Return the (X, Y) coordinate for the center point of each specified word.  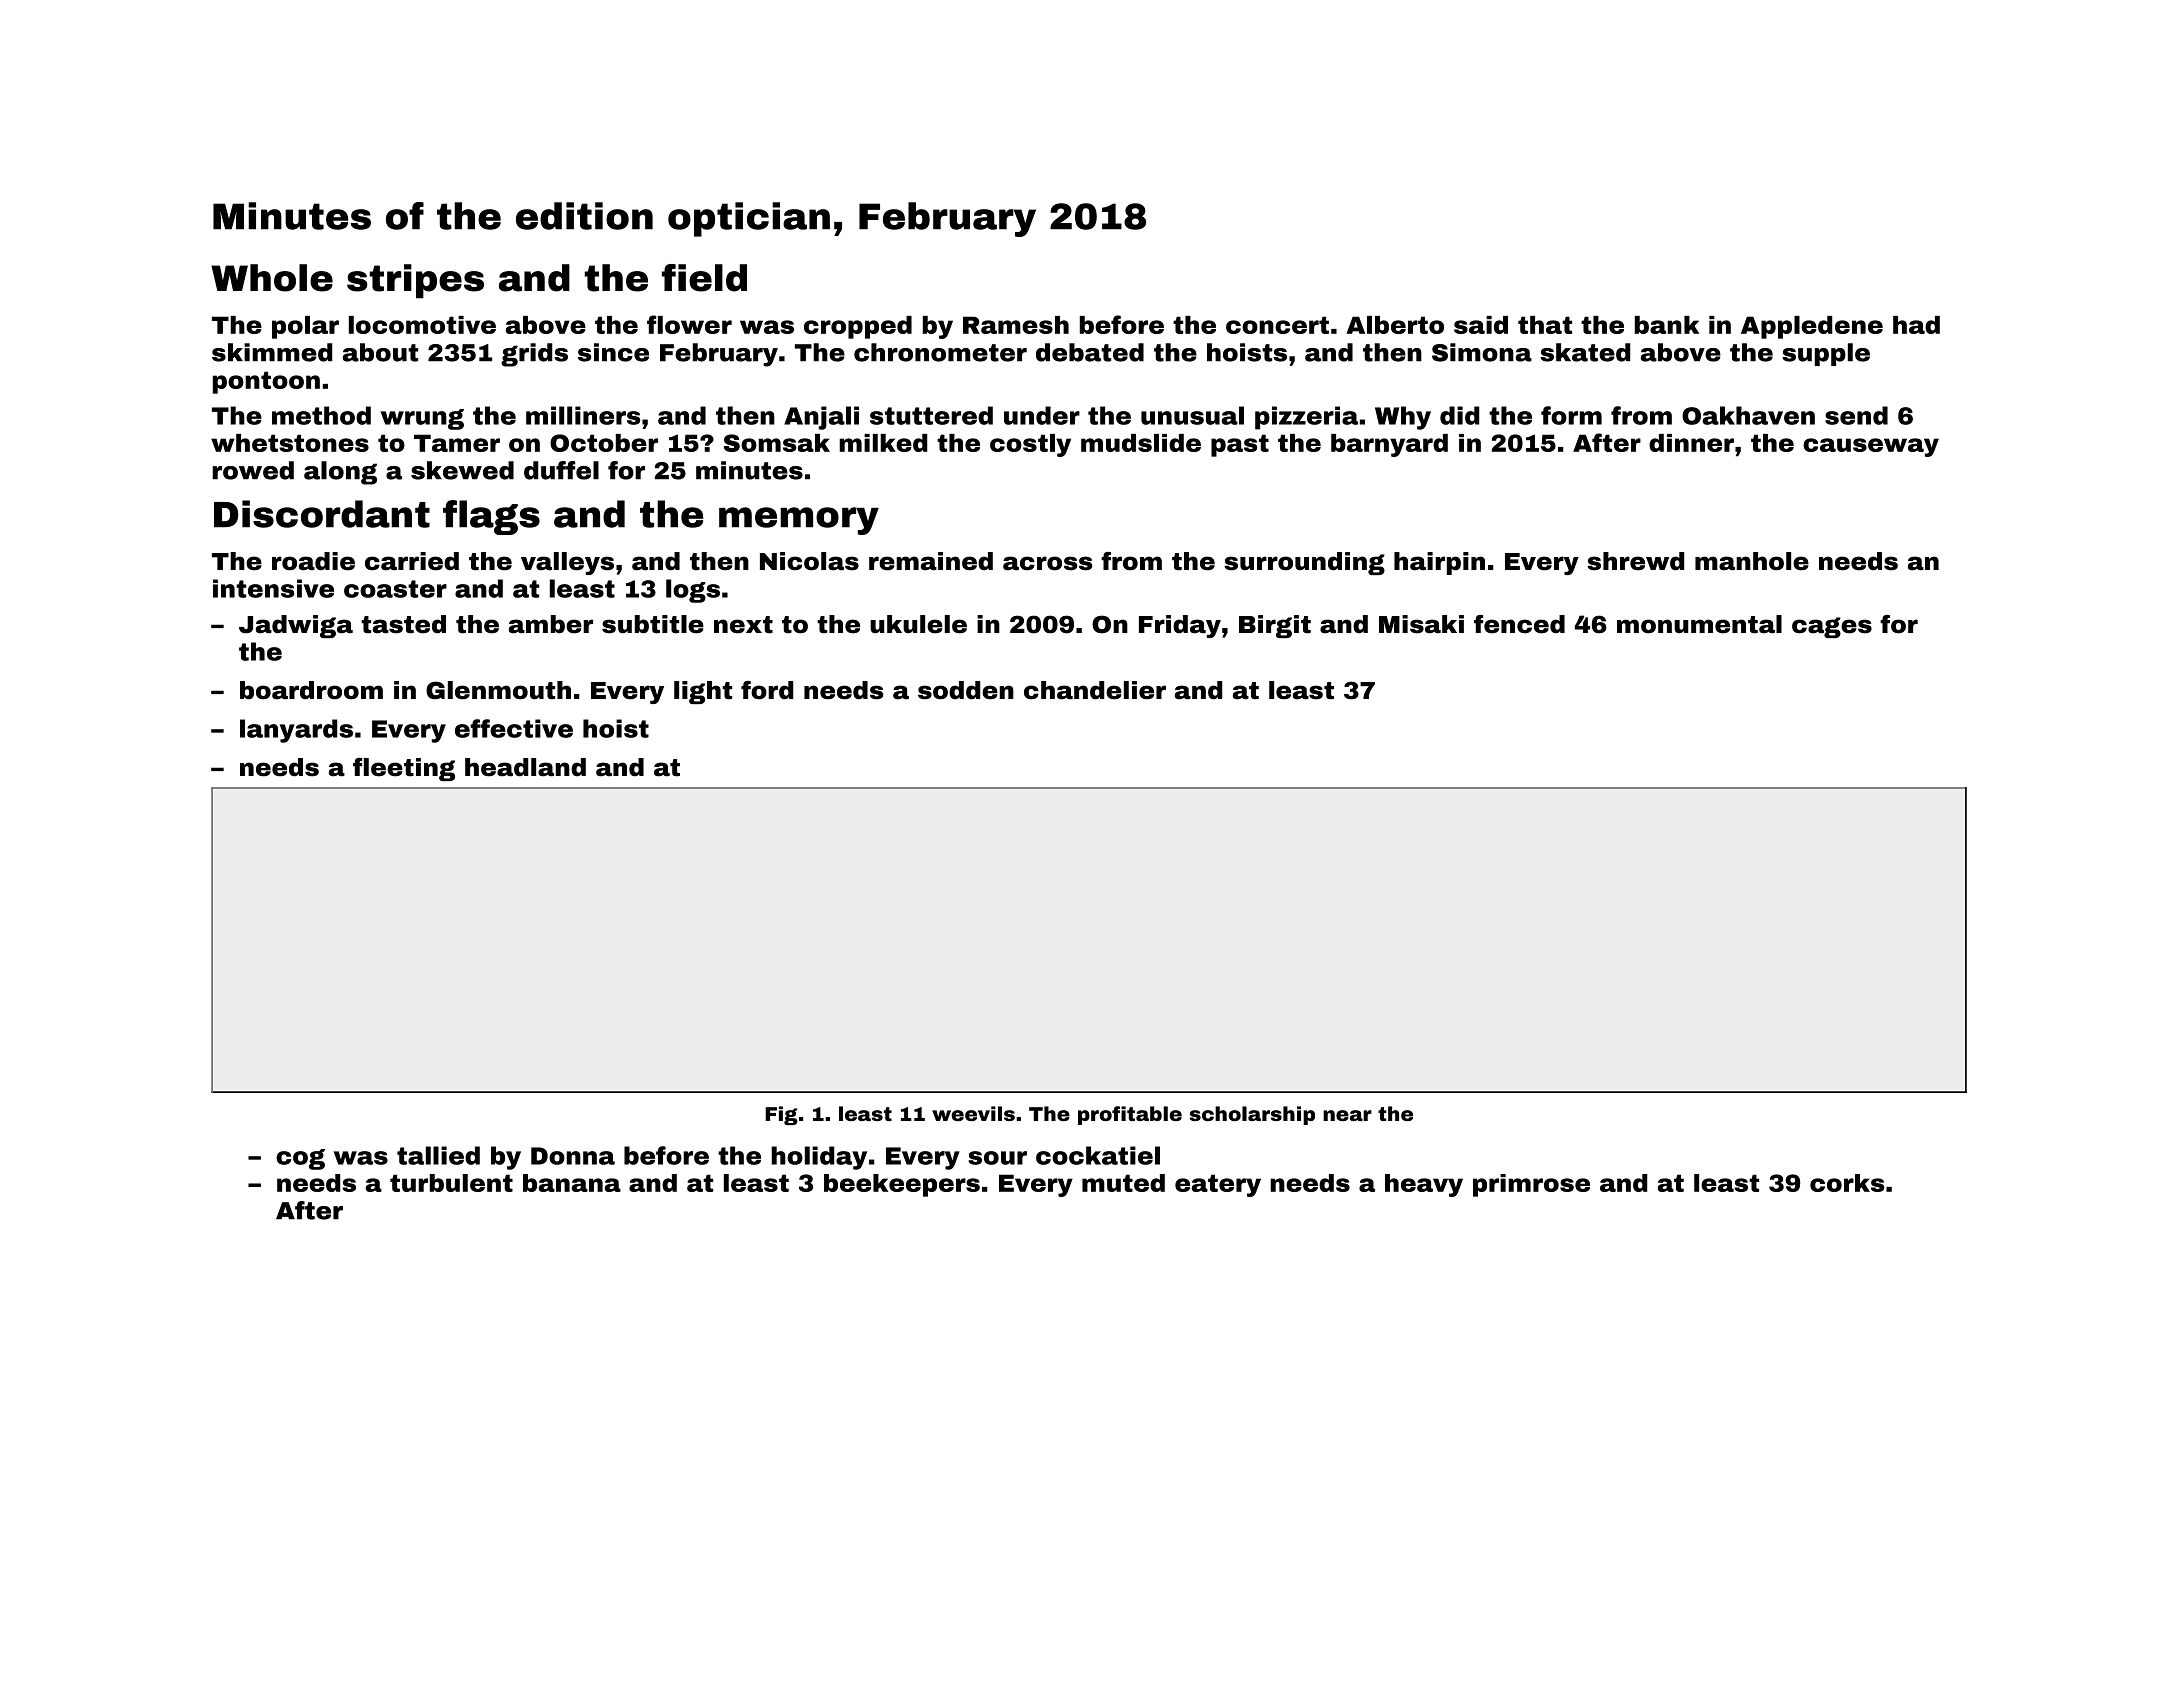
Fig (781, 1115)
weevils (973, 1113)
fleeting (404, 769)
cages (1832, 627)
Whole (272, 278)
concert (1277, 325)
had (1916, 325)
